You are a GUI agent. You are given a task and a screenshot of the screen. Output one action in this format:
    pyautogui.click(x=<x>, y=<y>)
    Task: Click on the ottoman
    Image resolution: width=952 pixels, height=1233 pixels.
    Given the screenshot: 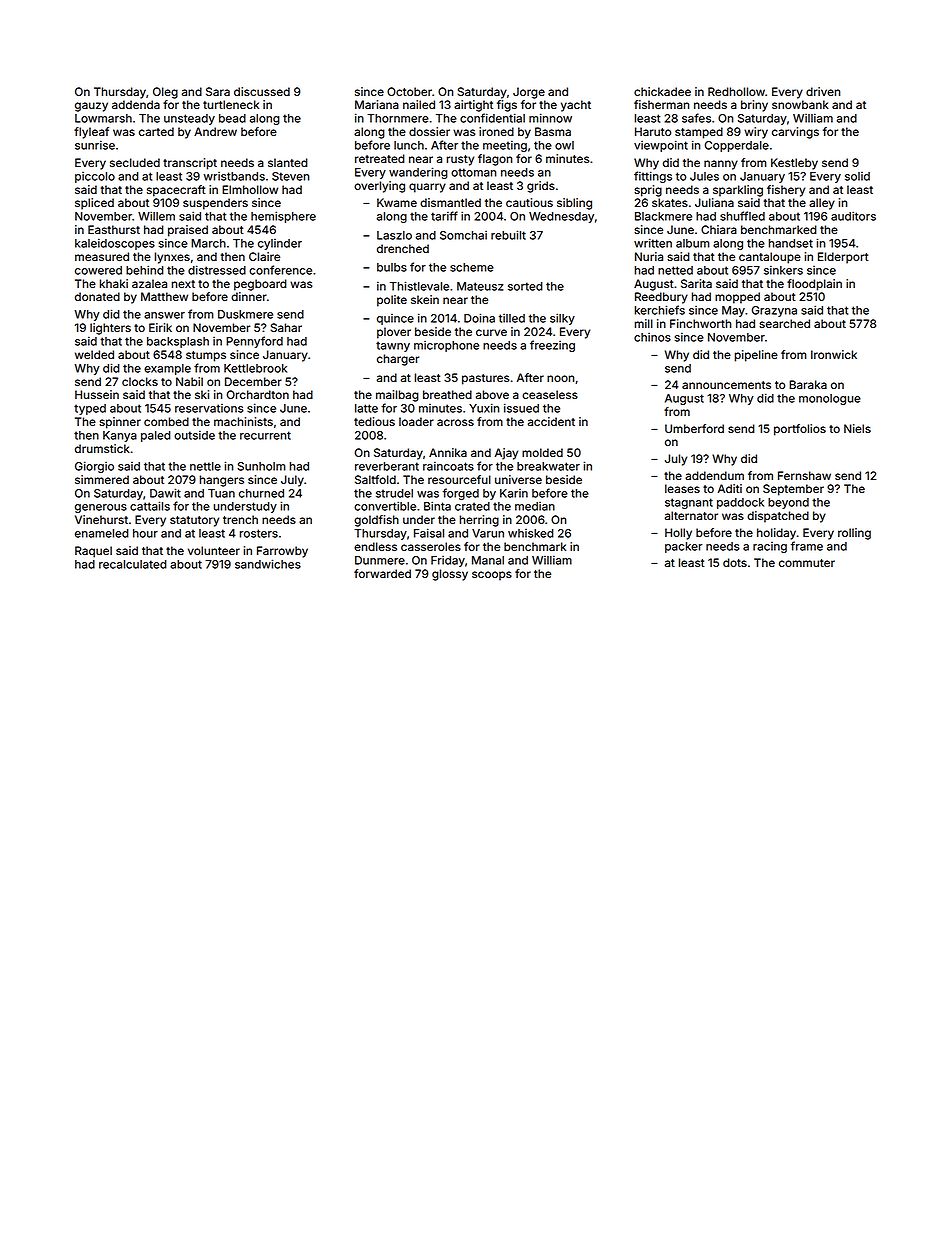 What is the action you would take?
    pyautogui.click(x=474, y=172)
